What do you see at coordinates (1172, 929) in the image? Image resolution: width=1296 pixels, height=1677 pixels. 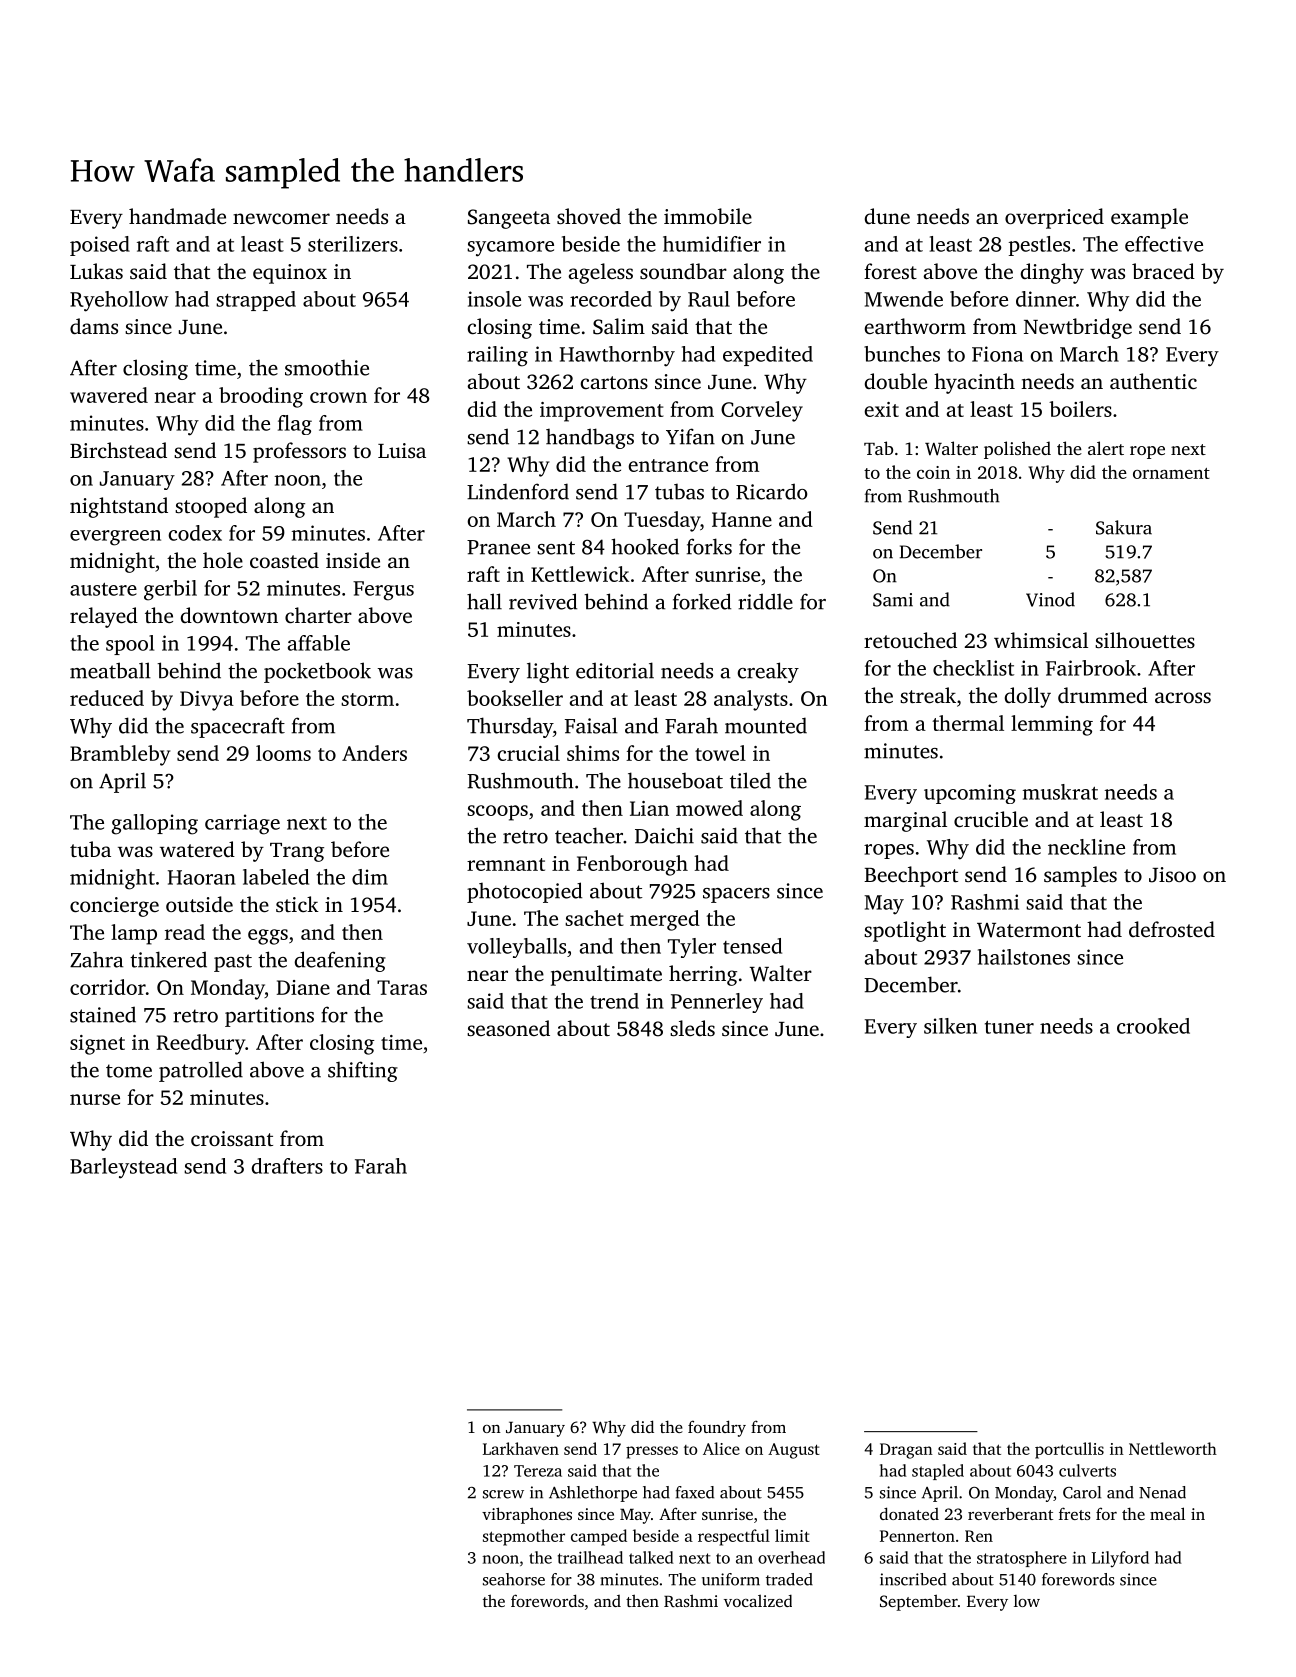 I see `defrosted` at bounding box center [1172, 929].
